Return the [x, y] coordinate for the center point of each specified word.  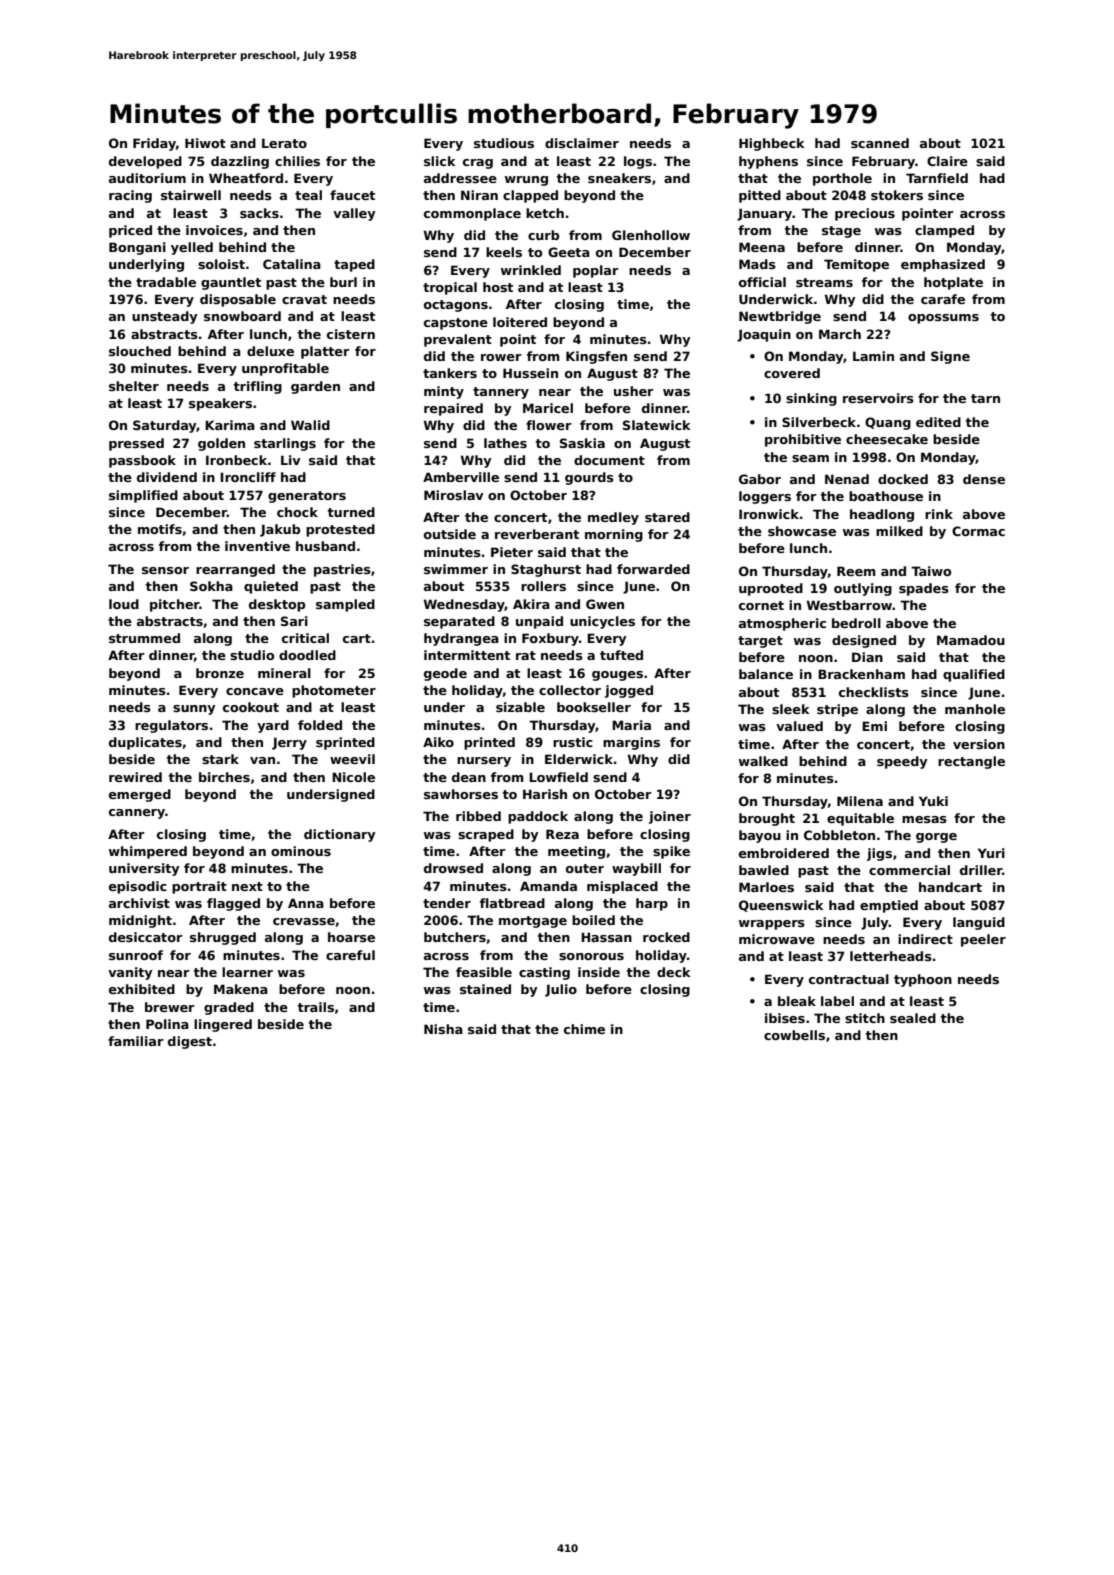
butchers [455, 937]
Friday [154, 144]
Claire [947, 161]
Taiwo [931, 571]
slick [440, 161]
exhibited [142, 989]
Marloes [766, 887]
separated [459, 622]
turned [351, 512]
